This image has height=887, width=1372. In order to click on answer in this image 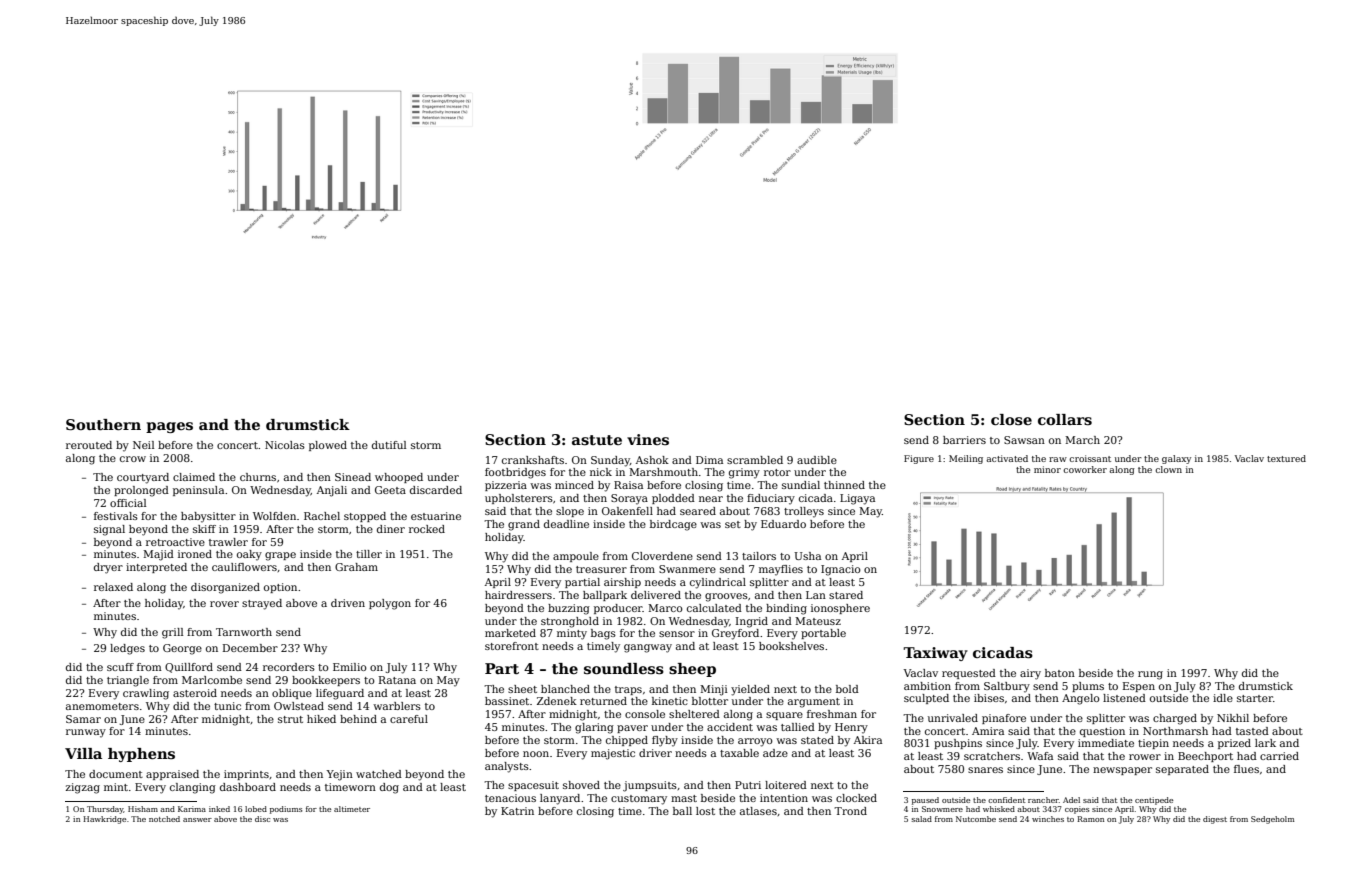, I will do `click(197, 820)`.
